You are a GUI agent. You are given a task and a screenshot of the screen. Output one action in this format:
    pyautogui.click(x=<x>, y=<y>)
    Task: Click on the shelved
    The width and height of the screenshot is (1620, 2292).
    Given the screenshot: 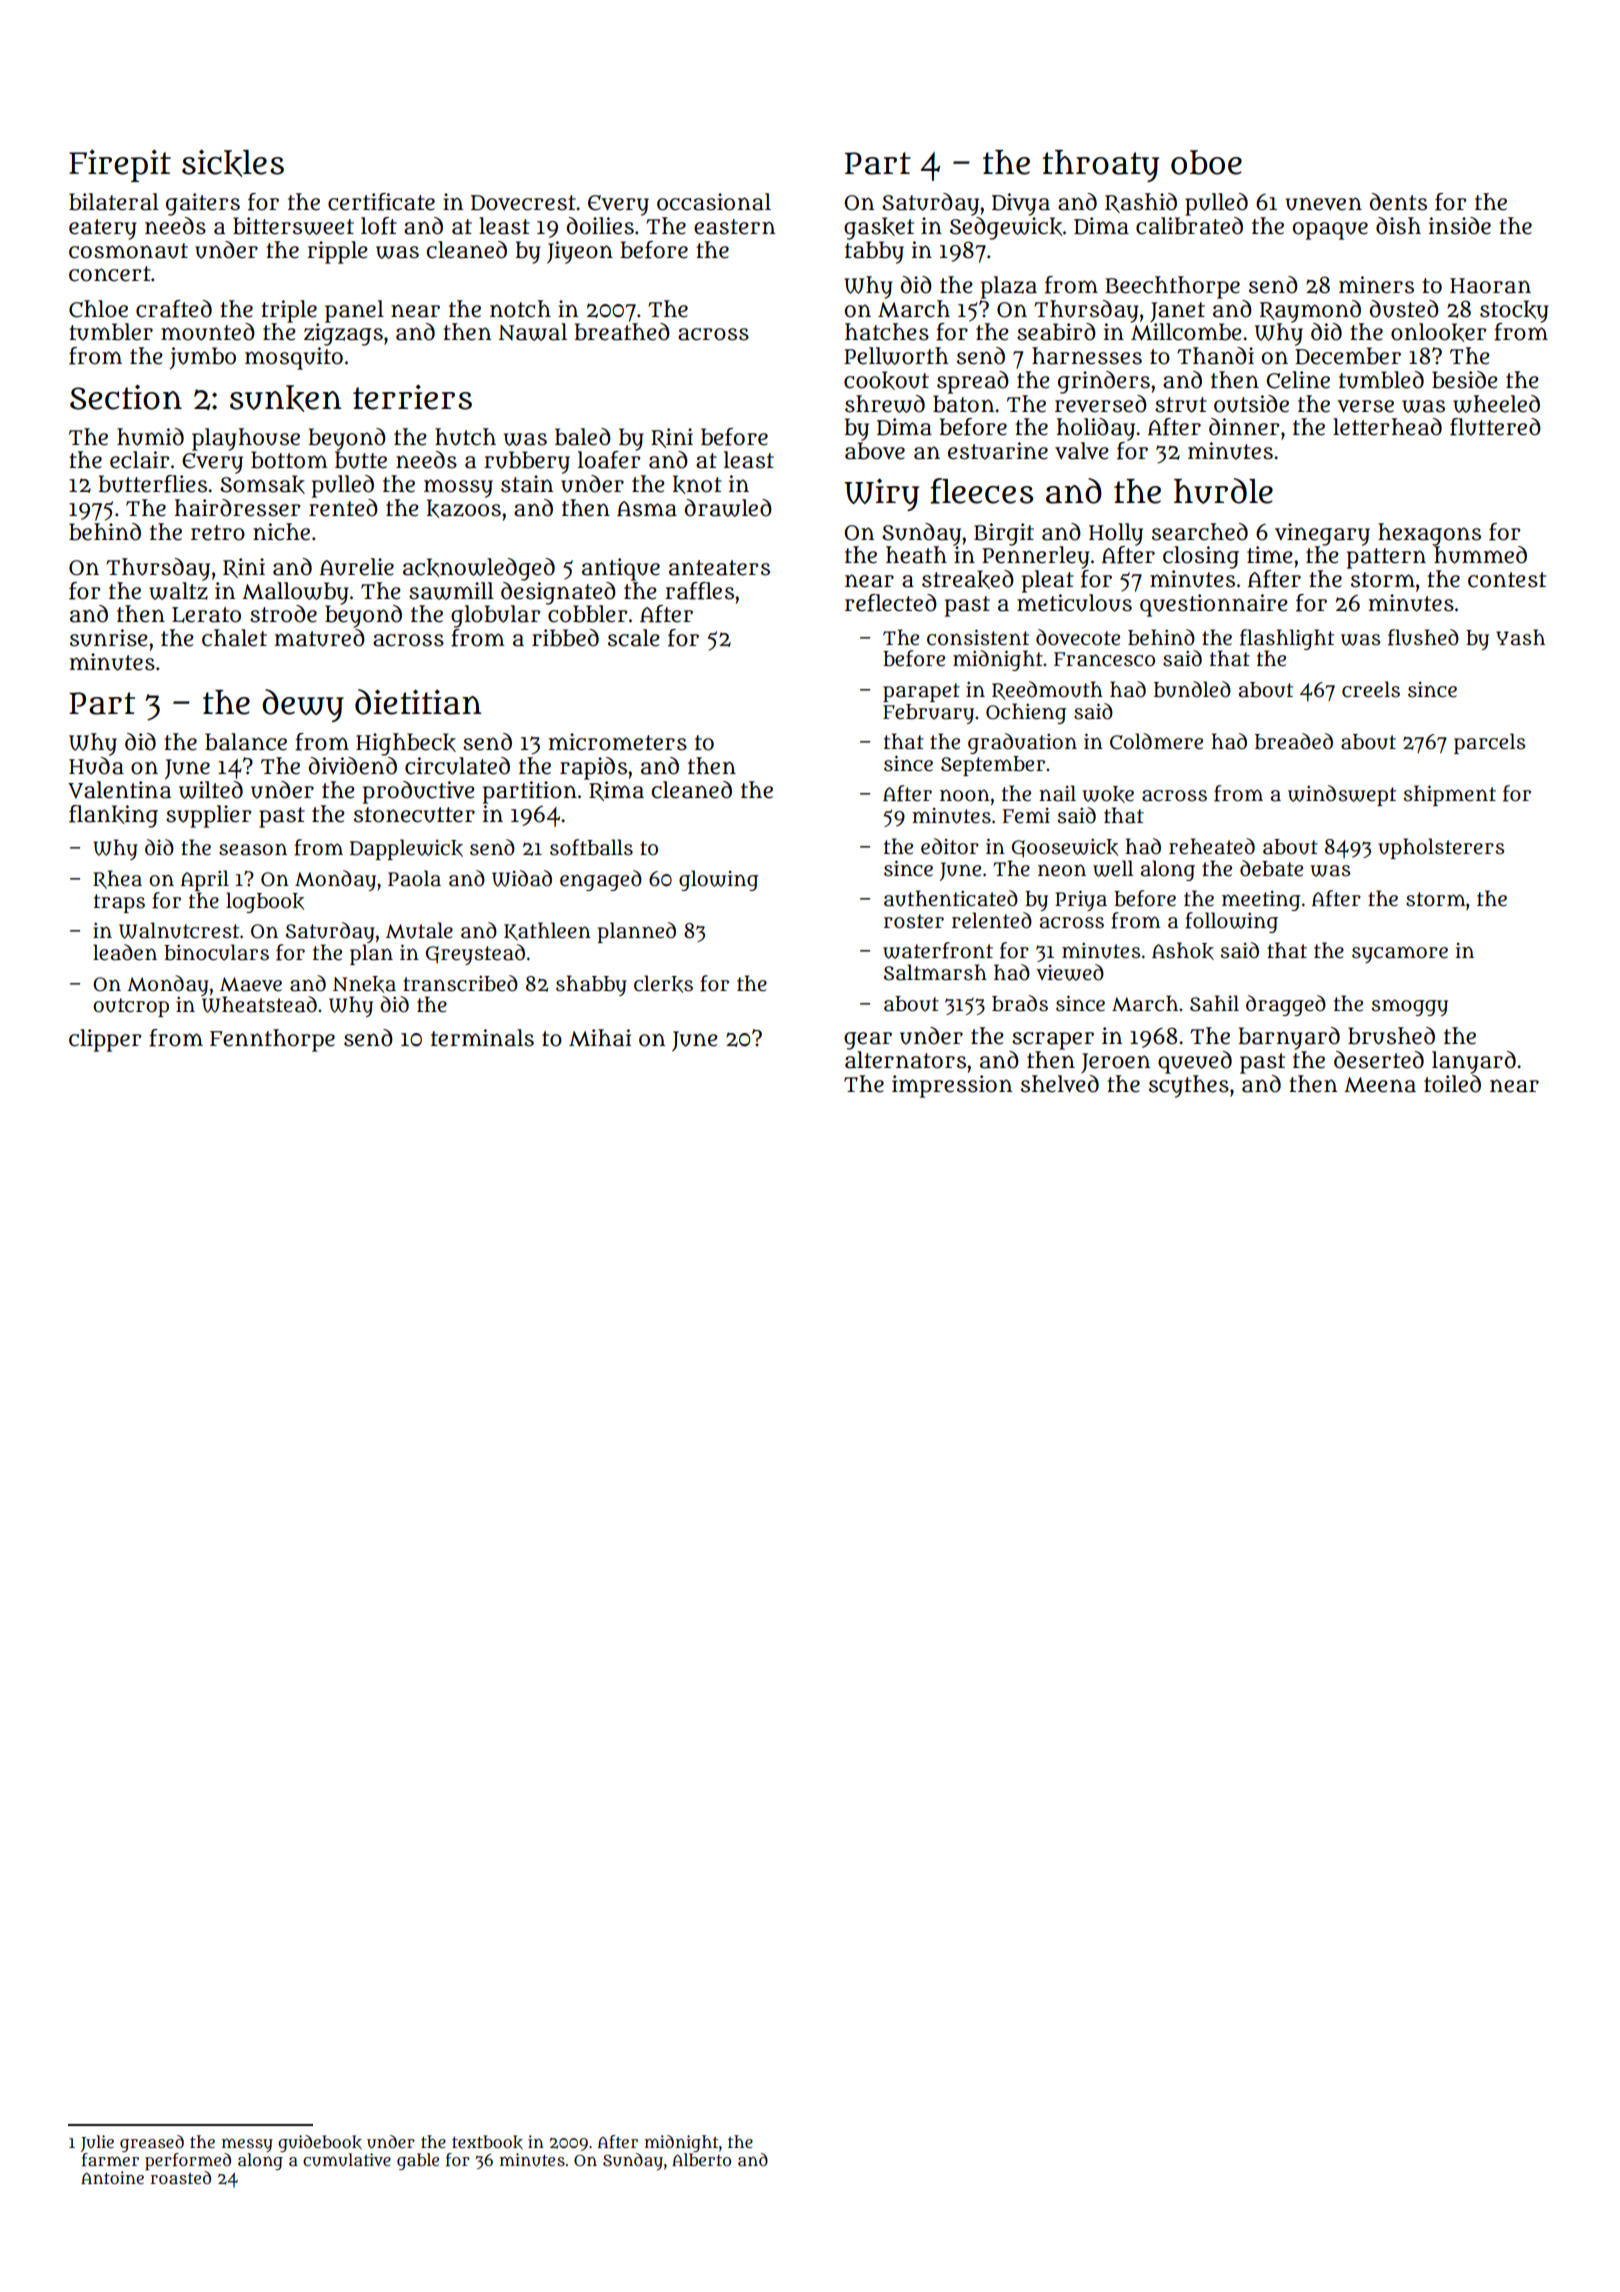 What is the action you would take?
    pyautogui.click(x=1060, y=1084)
